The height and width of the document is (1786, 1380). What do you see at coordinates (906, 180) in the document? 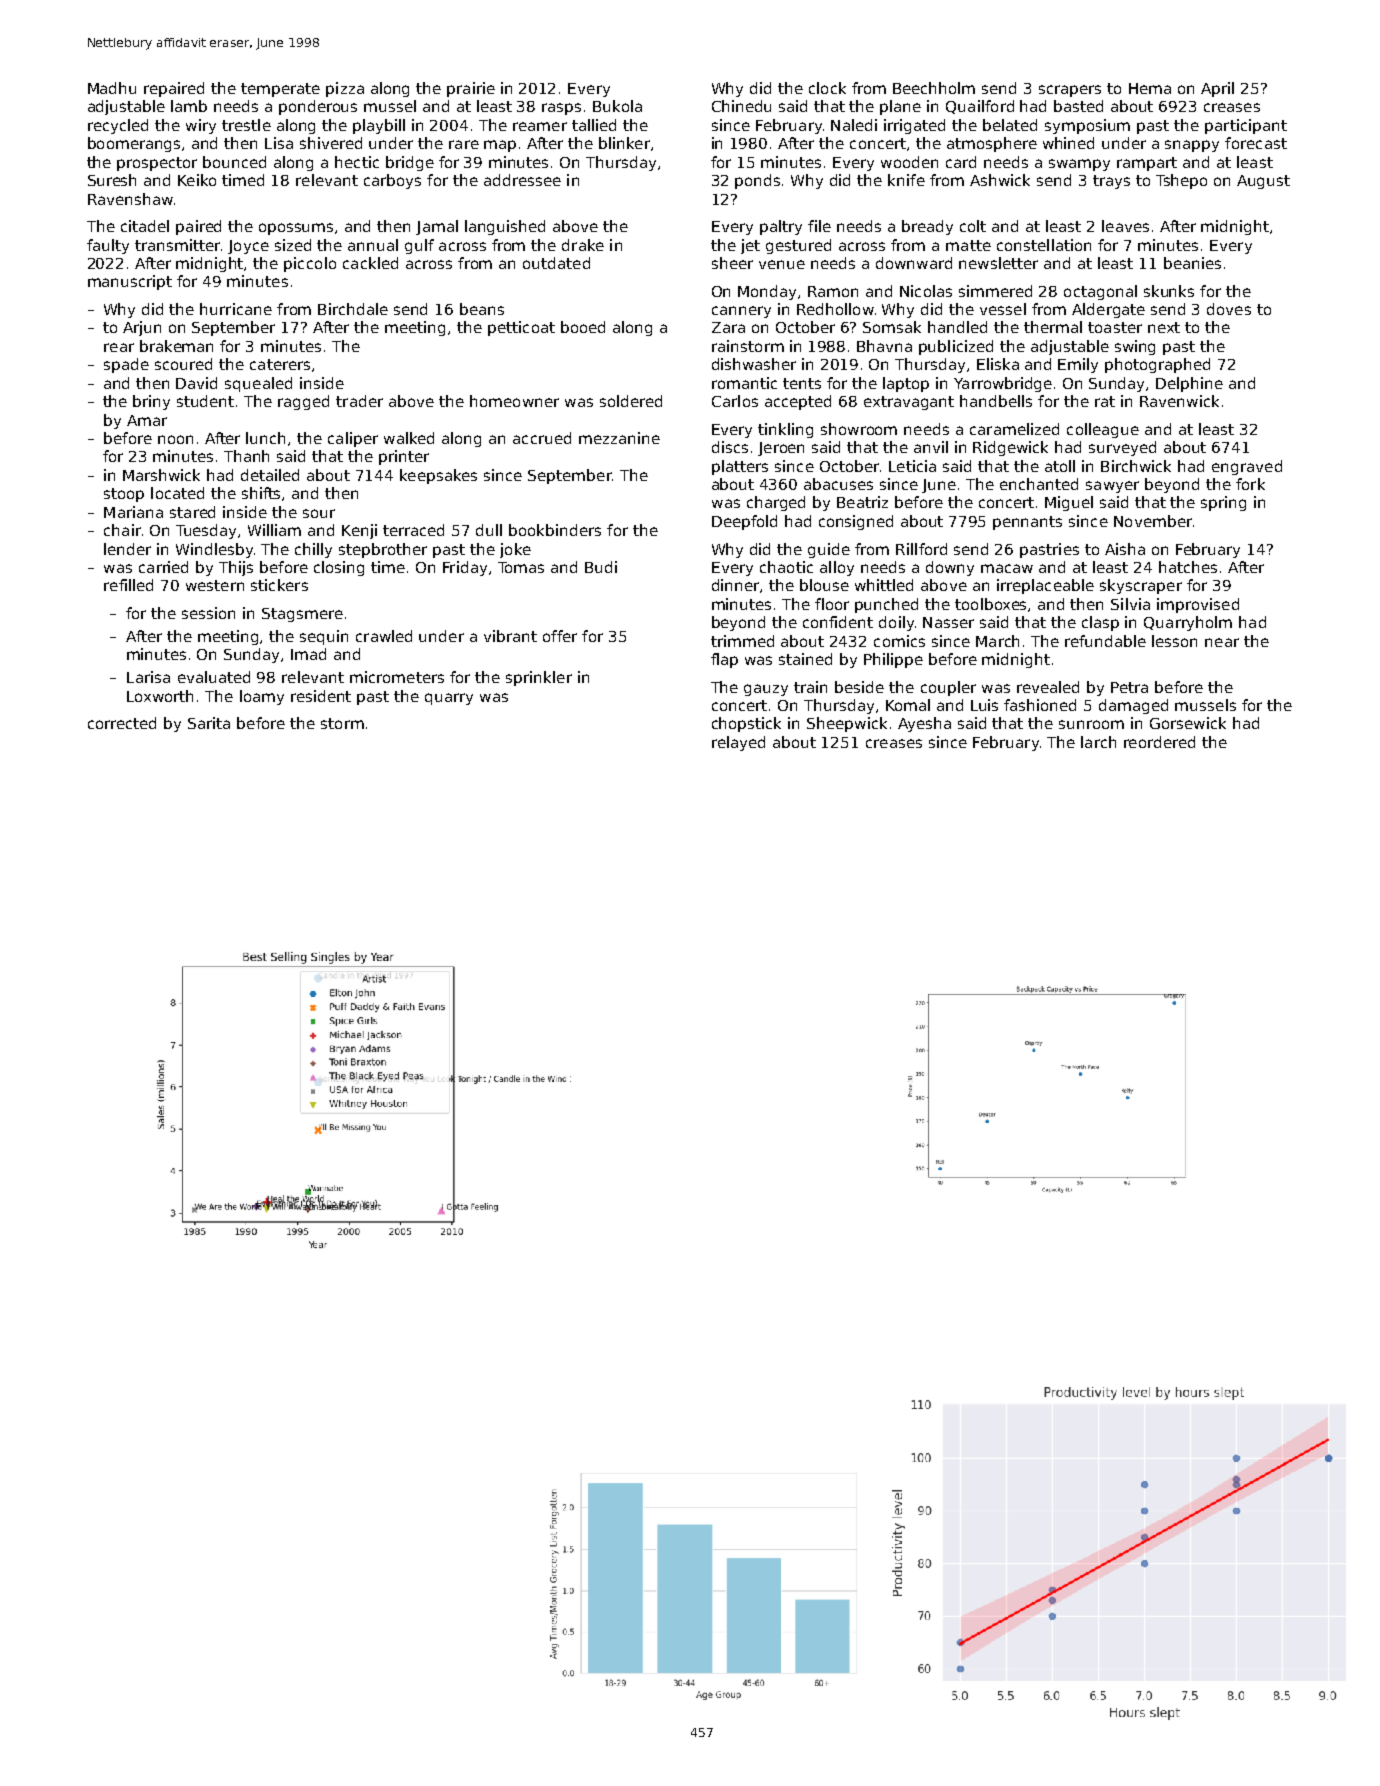
I see `knife` at bounding box center [906, 180].
